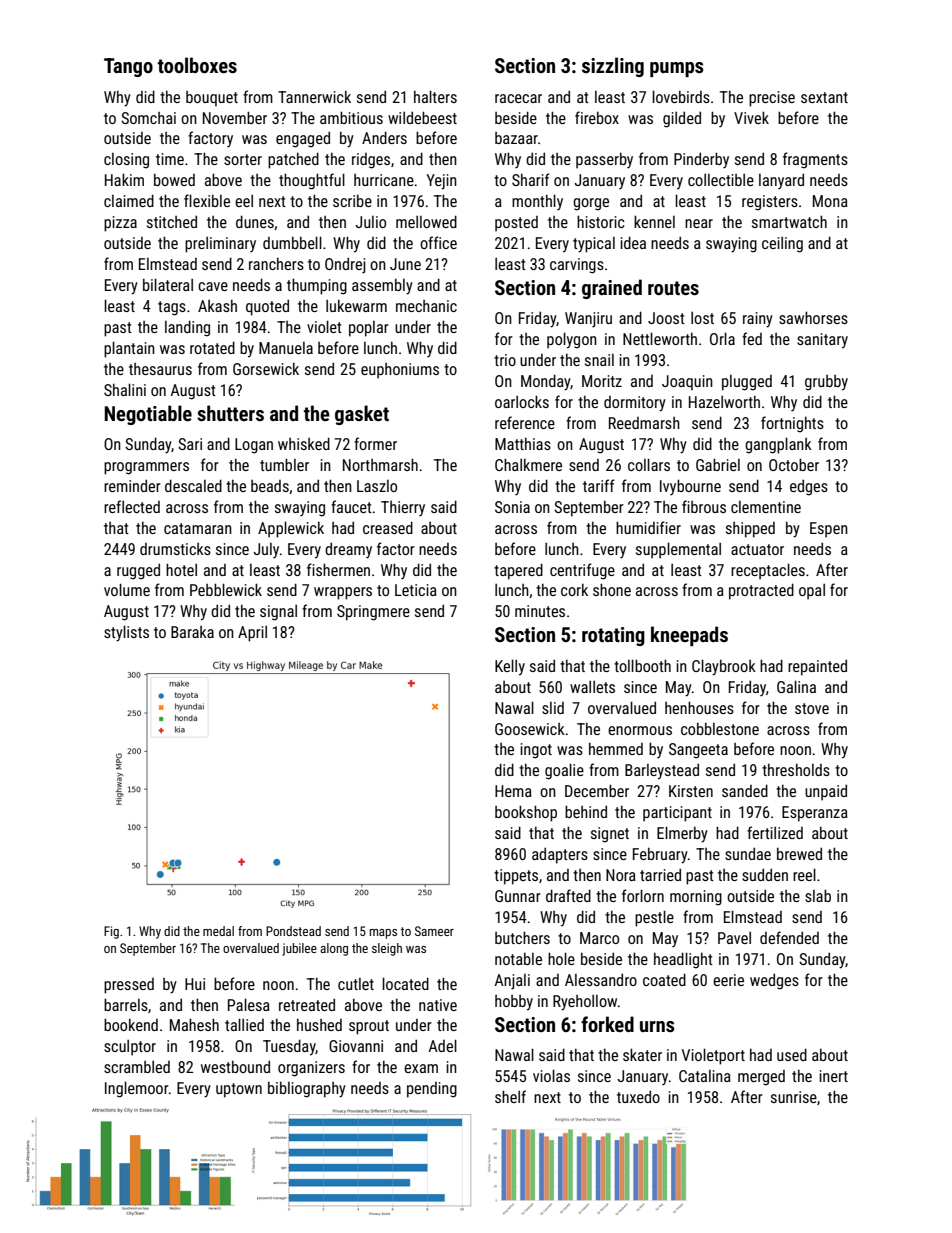  What do you see at coordinates (654, 221) in the image?
I see `kennel` at bounding box center [654, 221].
